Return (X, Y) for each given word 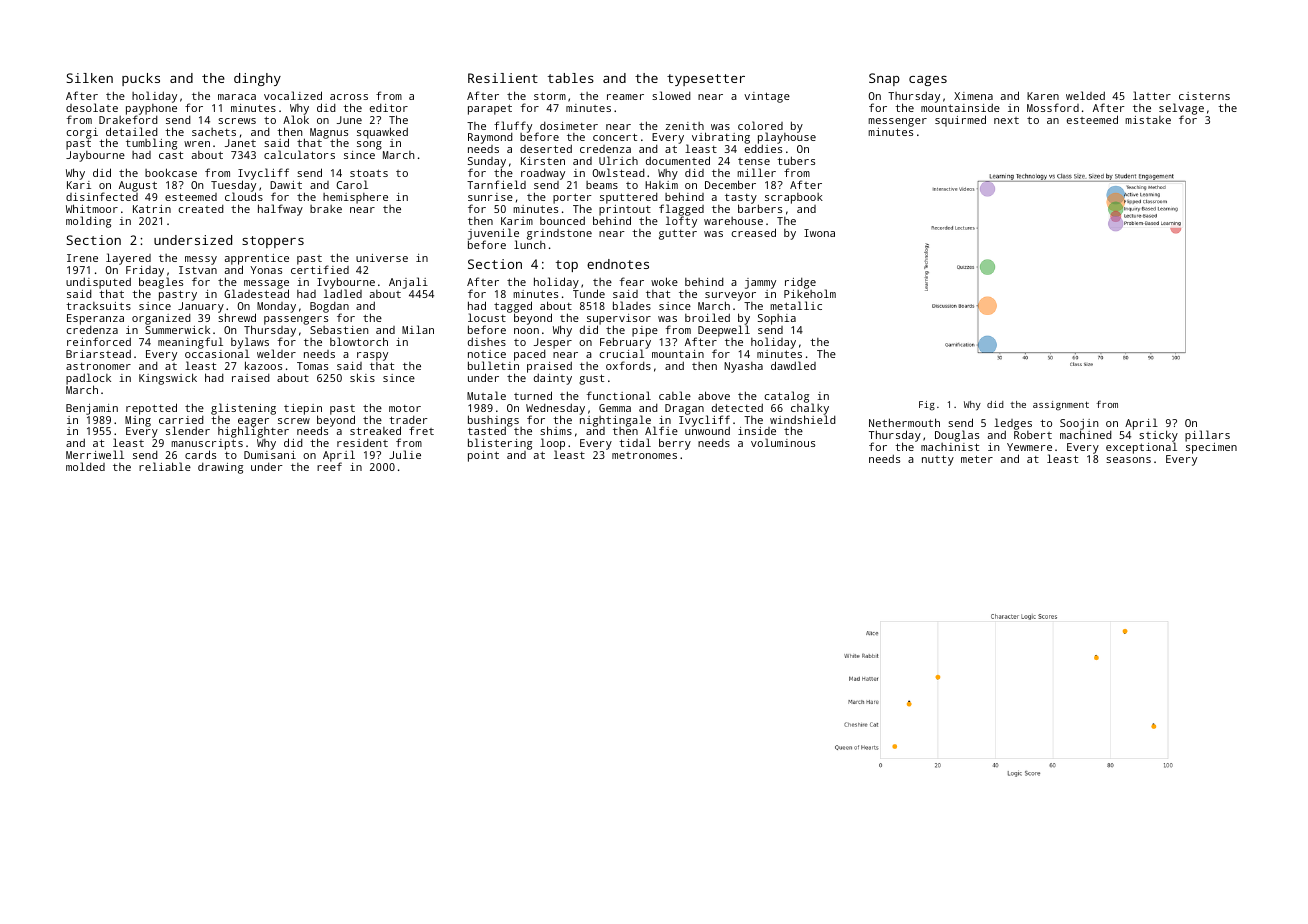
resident (362, 443)
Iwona (819, 233)
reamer (625, 97)
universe (382, 258)
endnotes (618, 264)
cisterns (1204, 96)
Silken (89, 78)
